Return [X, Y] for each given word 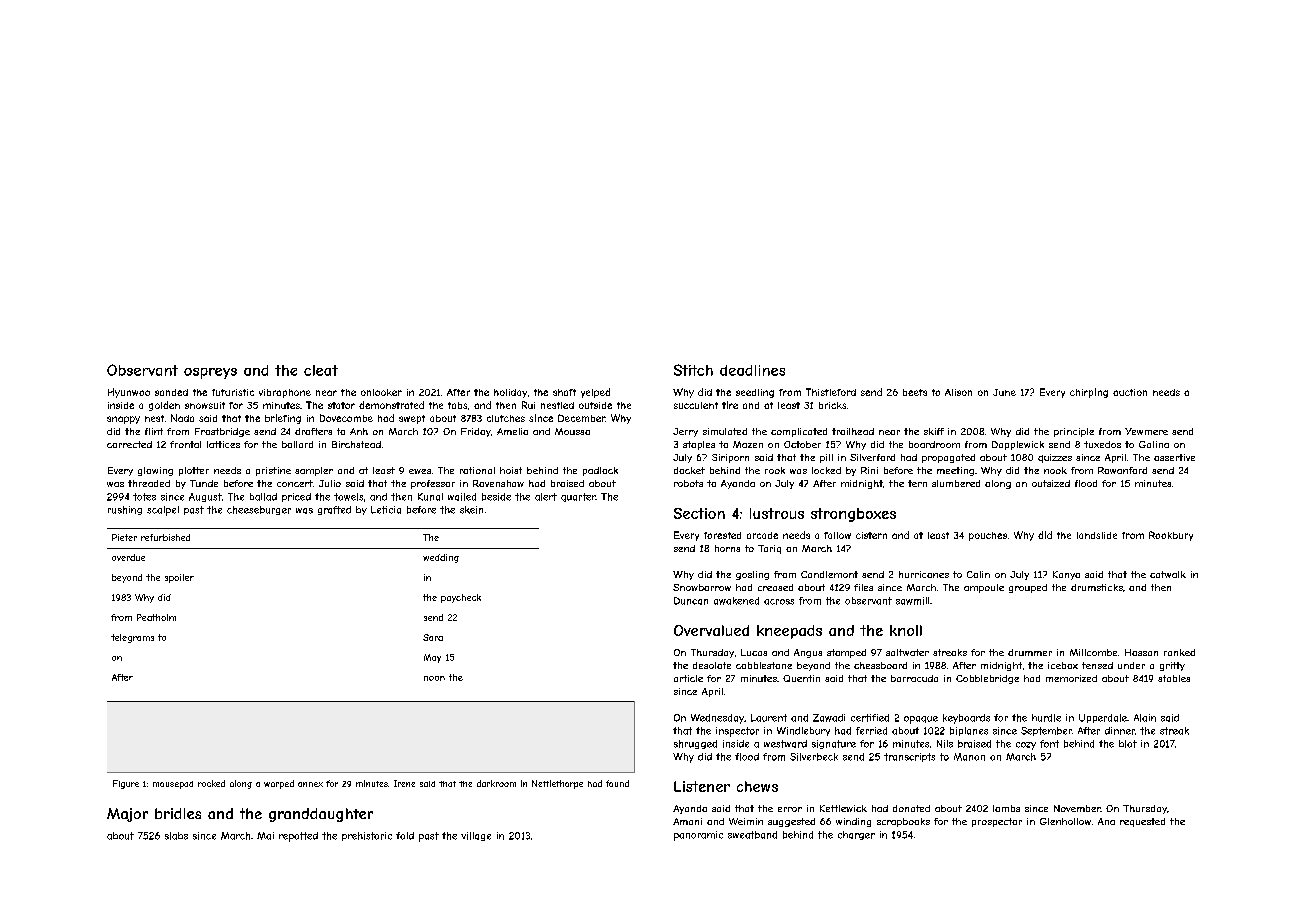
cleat [321, 370]
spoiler [179, 578]
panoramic [698, 836]
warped [279, 784]
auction [1130, 392]
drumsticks [1097, 587]
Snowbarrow [702, 587]
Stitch [693, 370]
